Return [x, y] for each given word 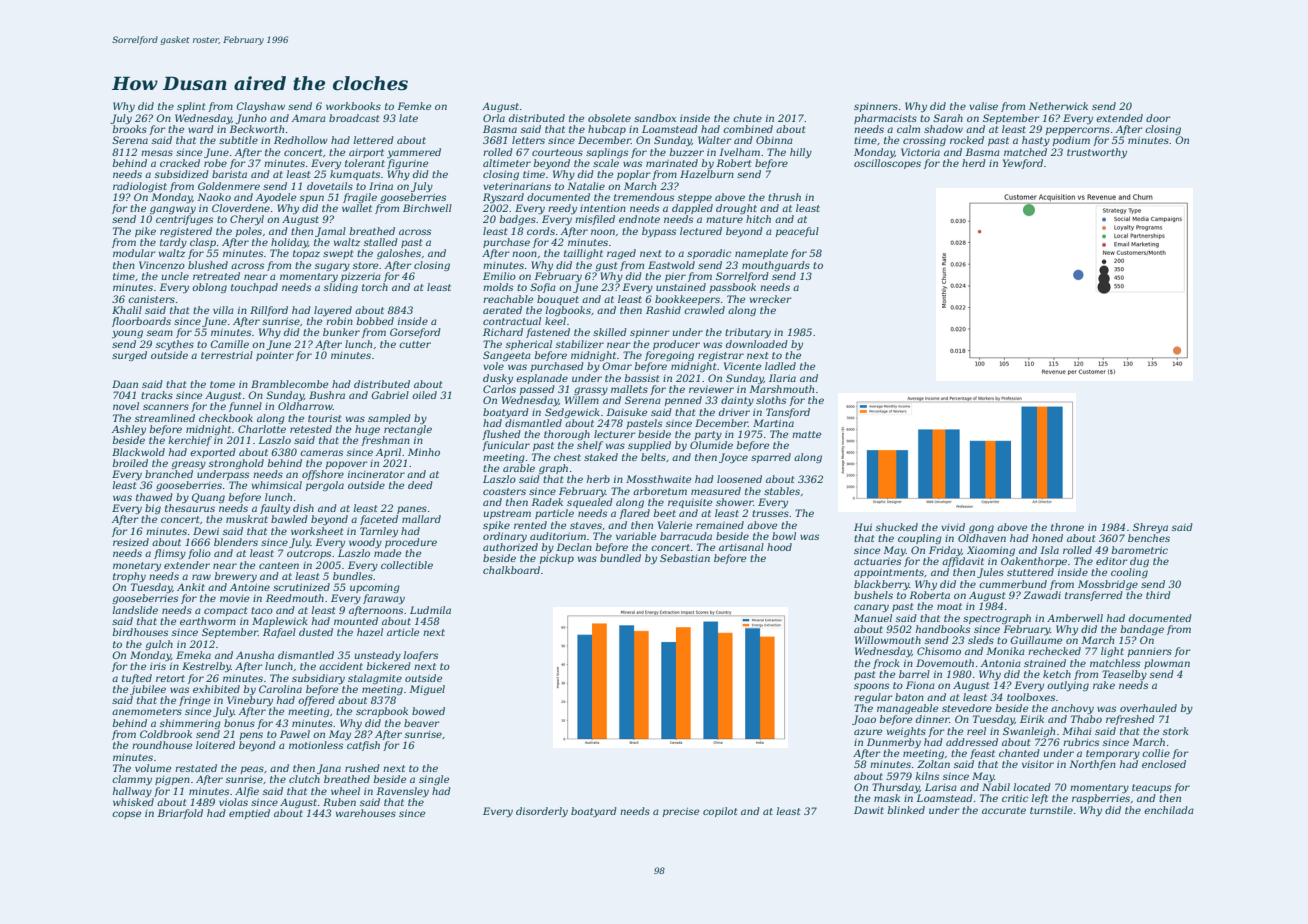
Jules [990, 573]
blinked [906, 810]
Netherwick [1058, 106]
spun [312, 199]
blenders [236, 542]
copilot [720, 812]
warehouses [366, 813]
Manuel [873, 618]
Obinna [774, 140]
